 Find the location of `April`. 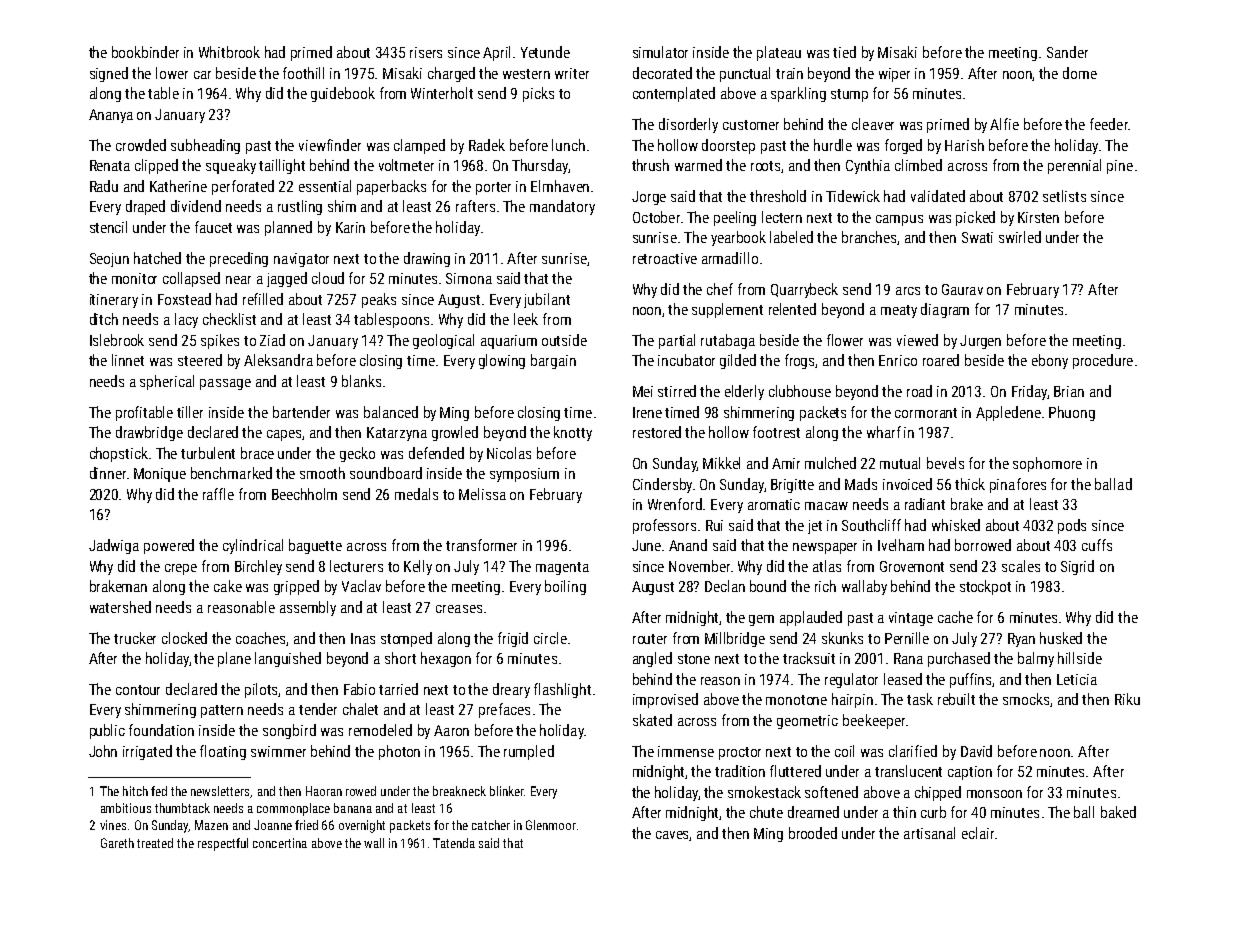

April is located at coordinates (496, 53).
